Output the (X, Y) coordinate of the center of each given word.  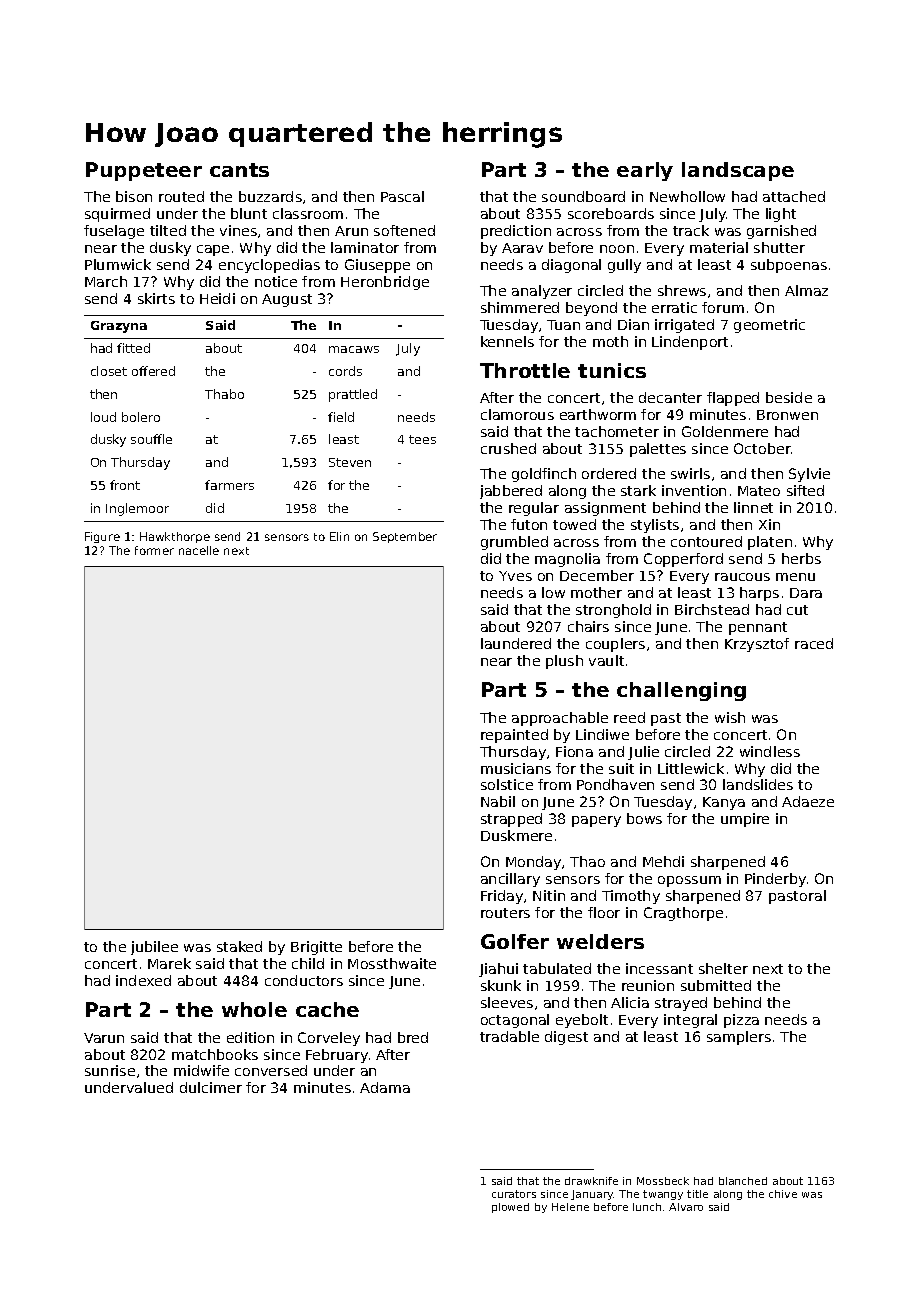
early (645, 171)
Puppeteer (144, 171)
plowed (510, 1208)
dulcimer (211, 1087)
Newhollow (687, 196)
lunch (647, 1207)
